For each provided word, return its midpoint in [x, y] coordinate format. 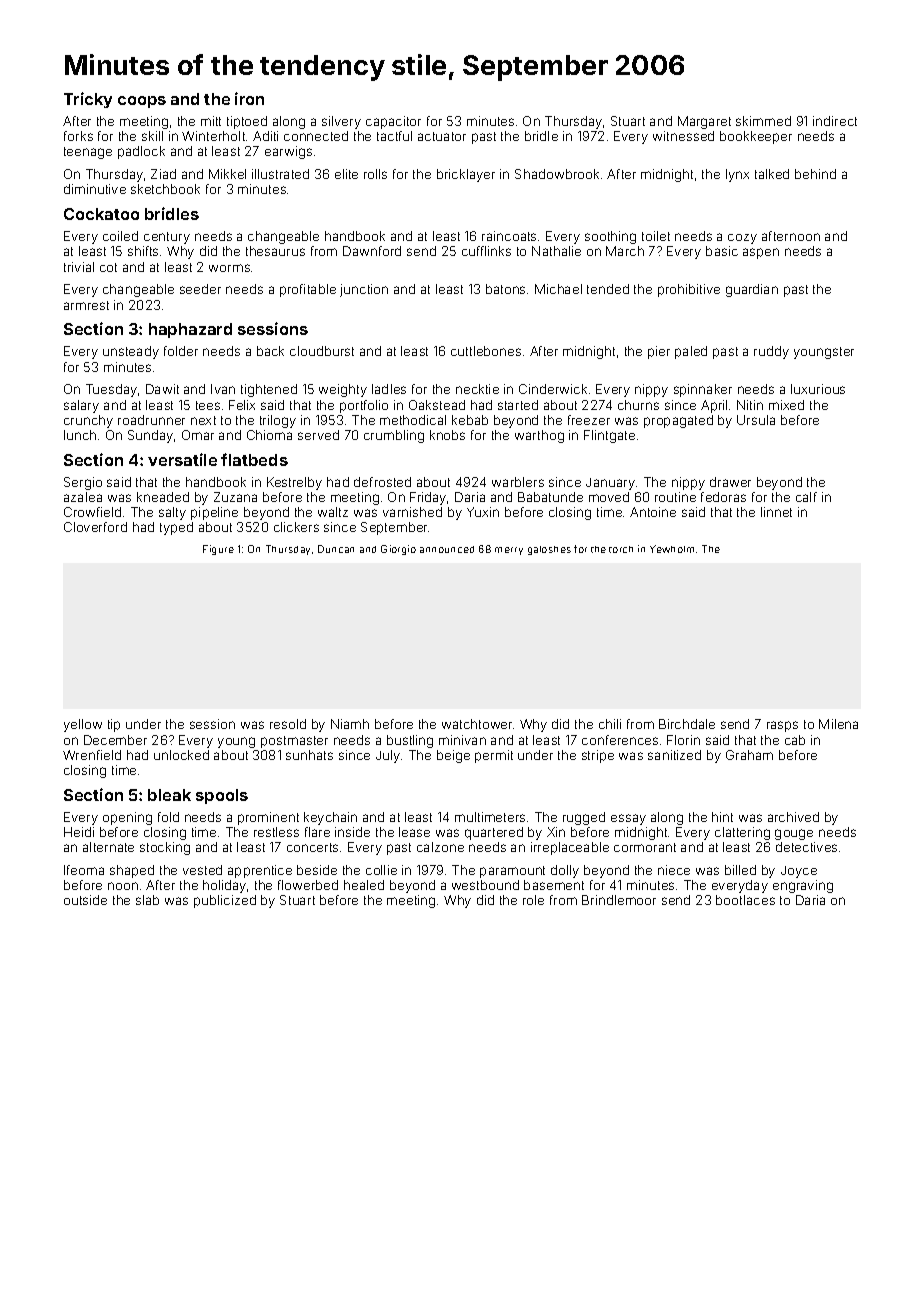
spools [222, 796]
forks [78, 136]
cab [795, 740]
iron [249, 98]
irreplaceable [570, 848]
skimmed [763, 121]
